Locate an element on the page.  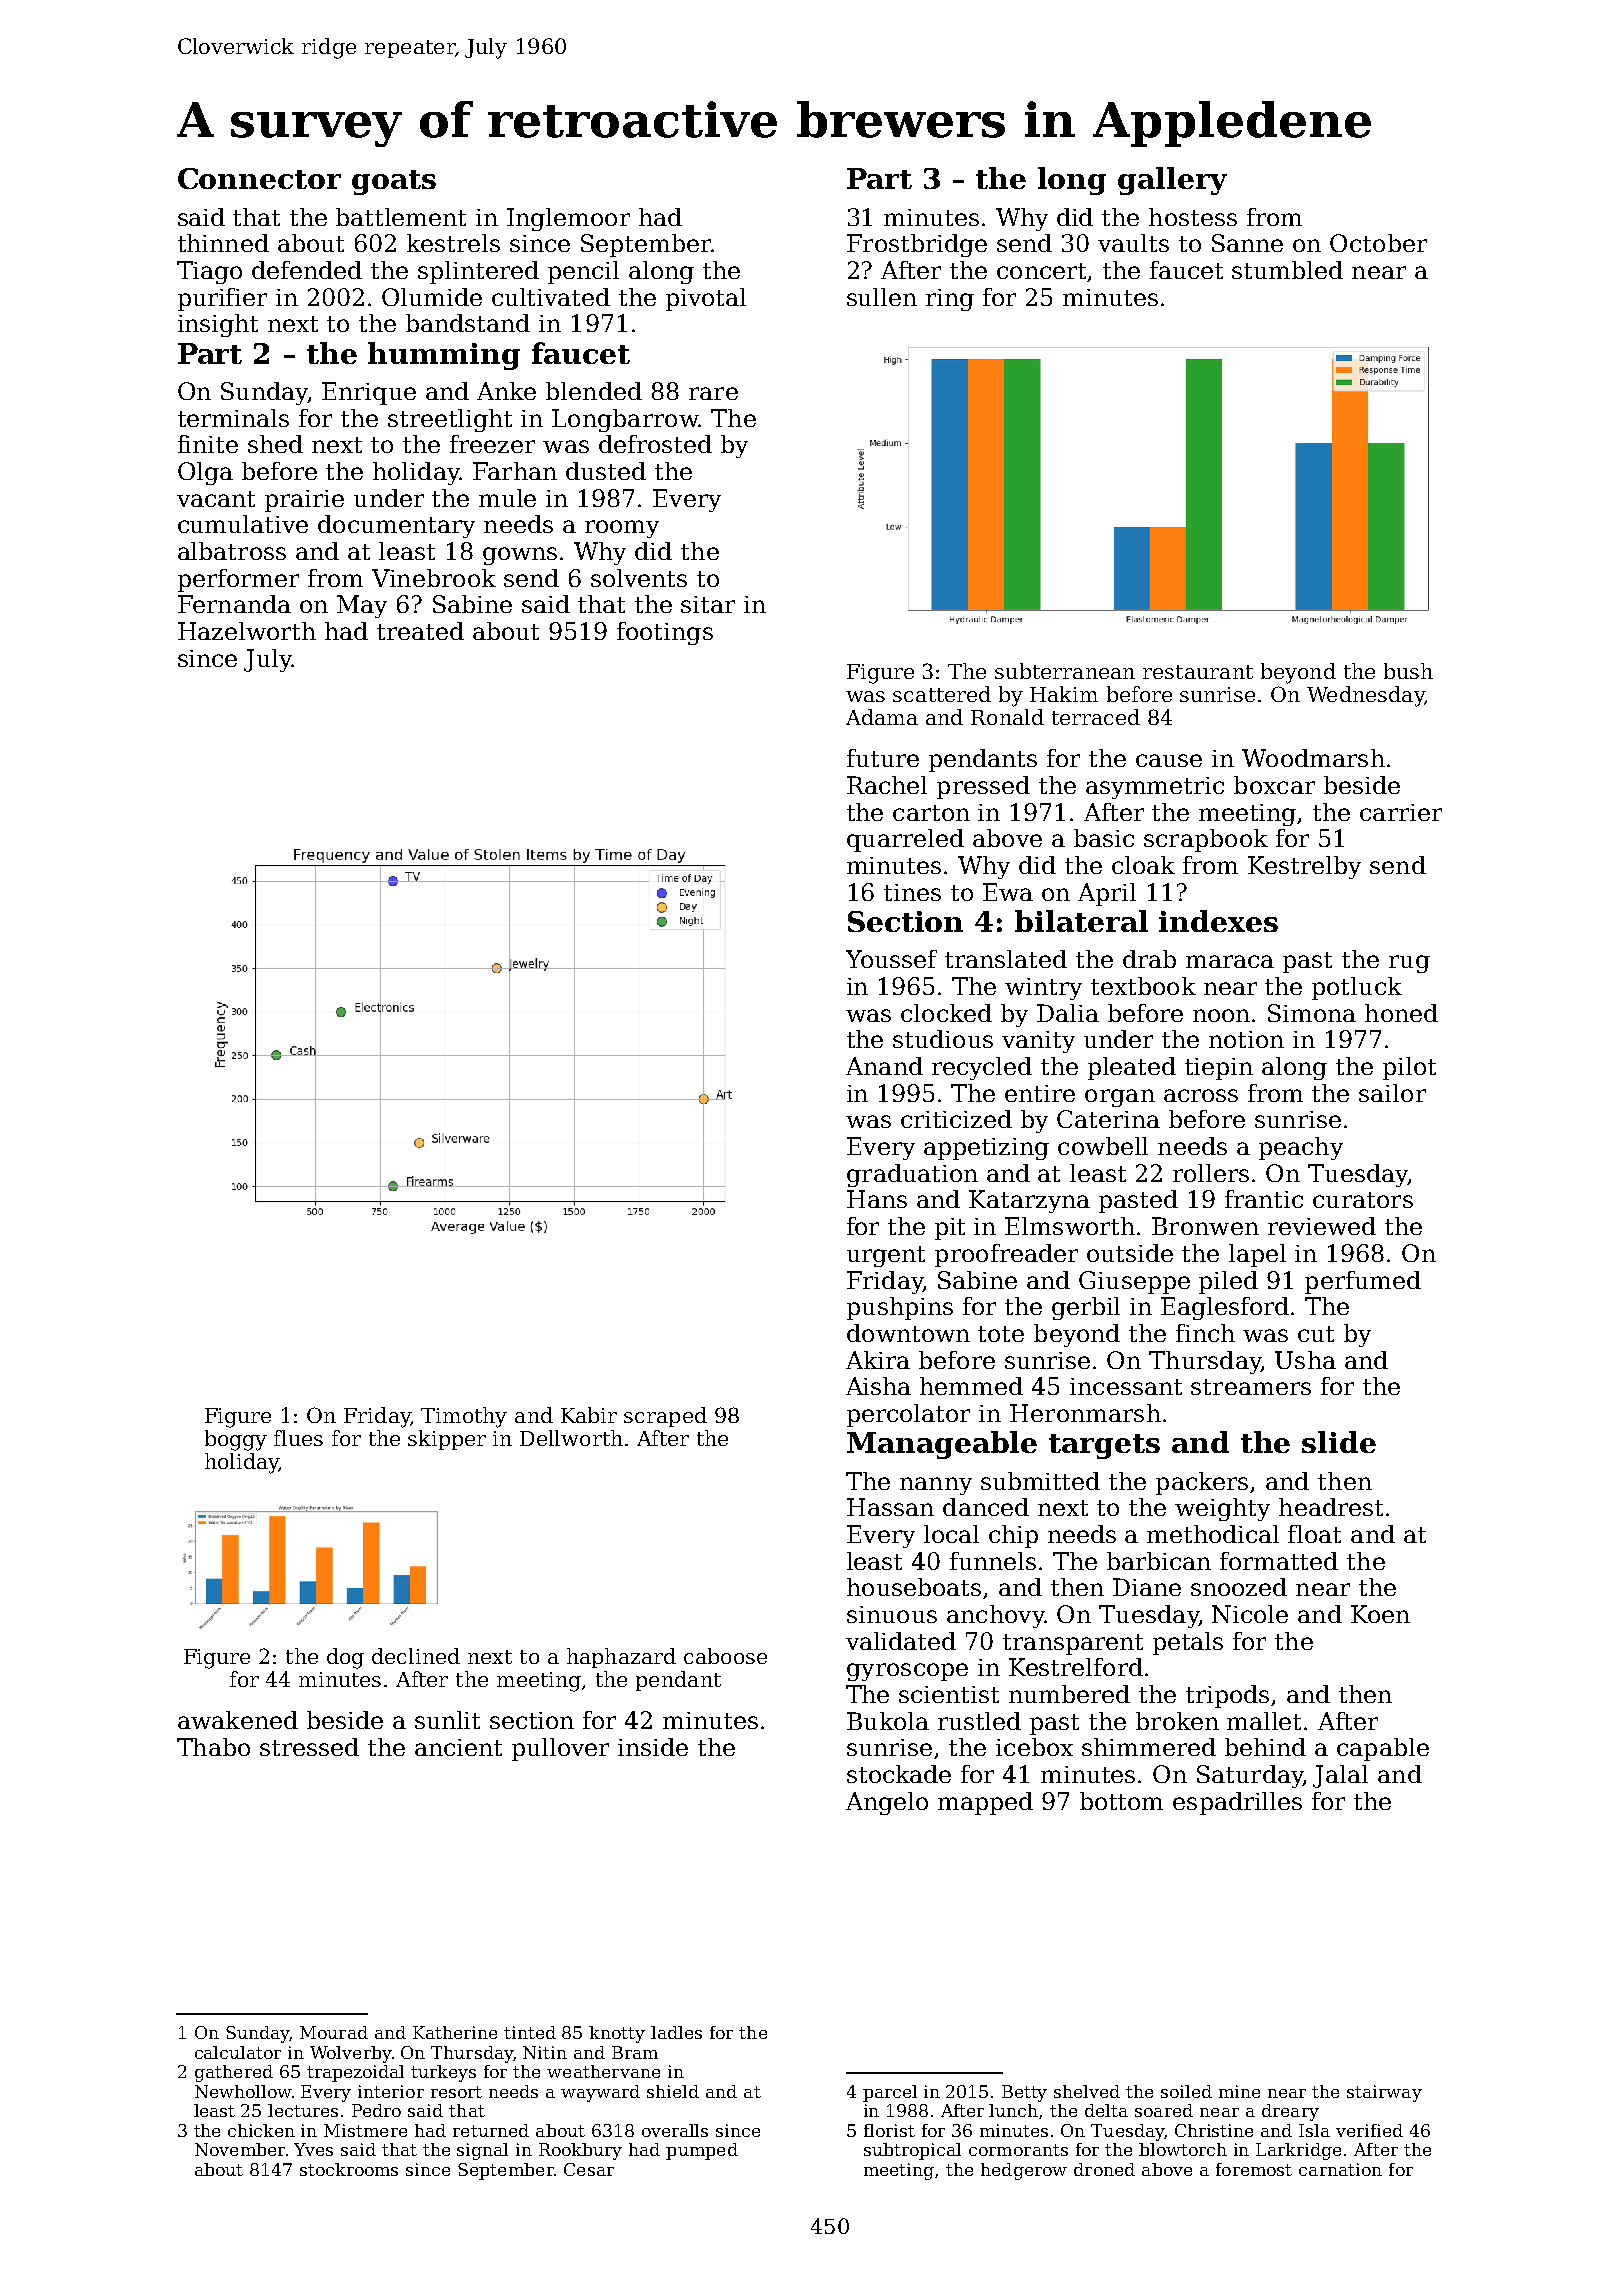
Mourad is located at coordinates (334, 2032).
